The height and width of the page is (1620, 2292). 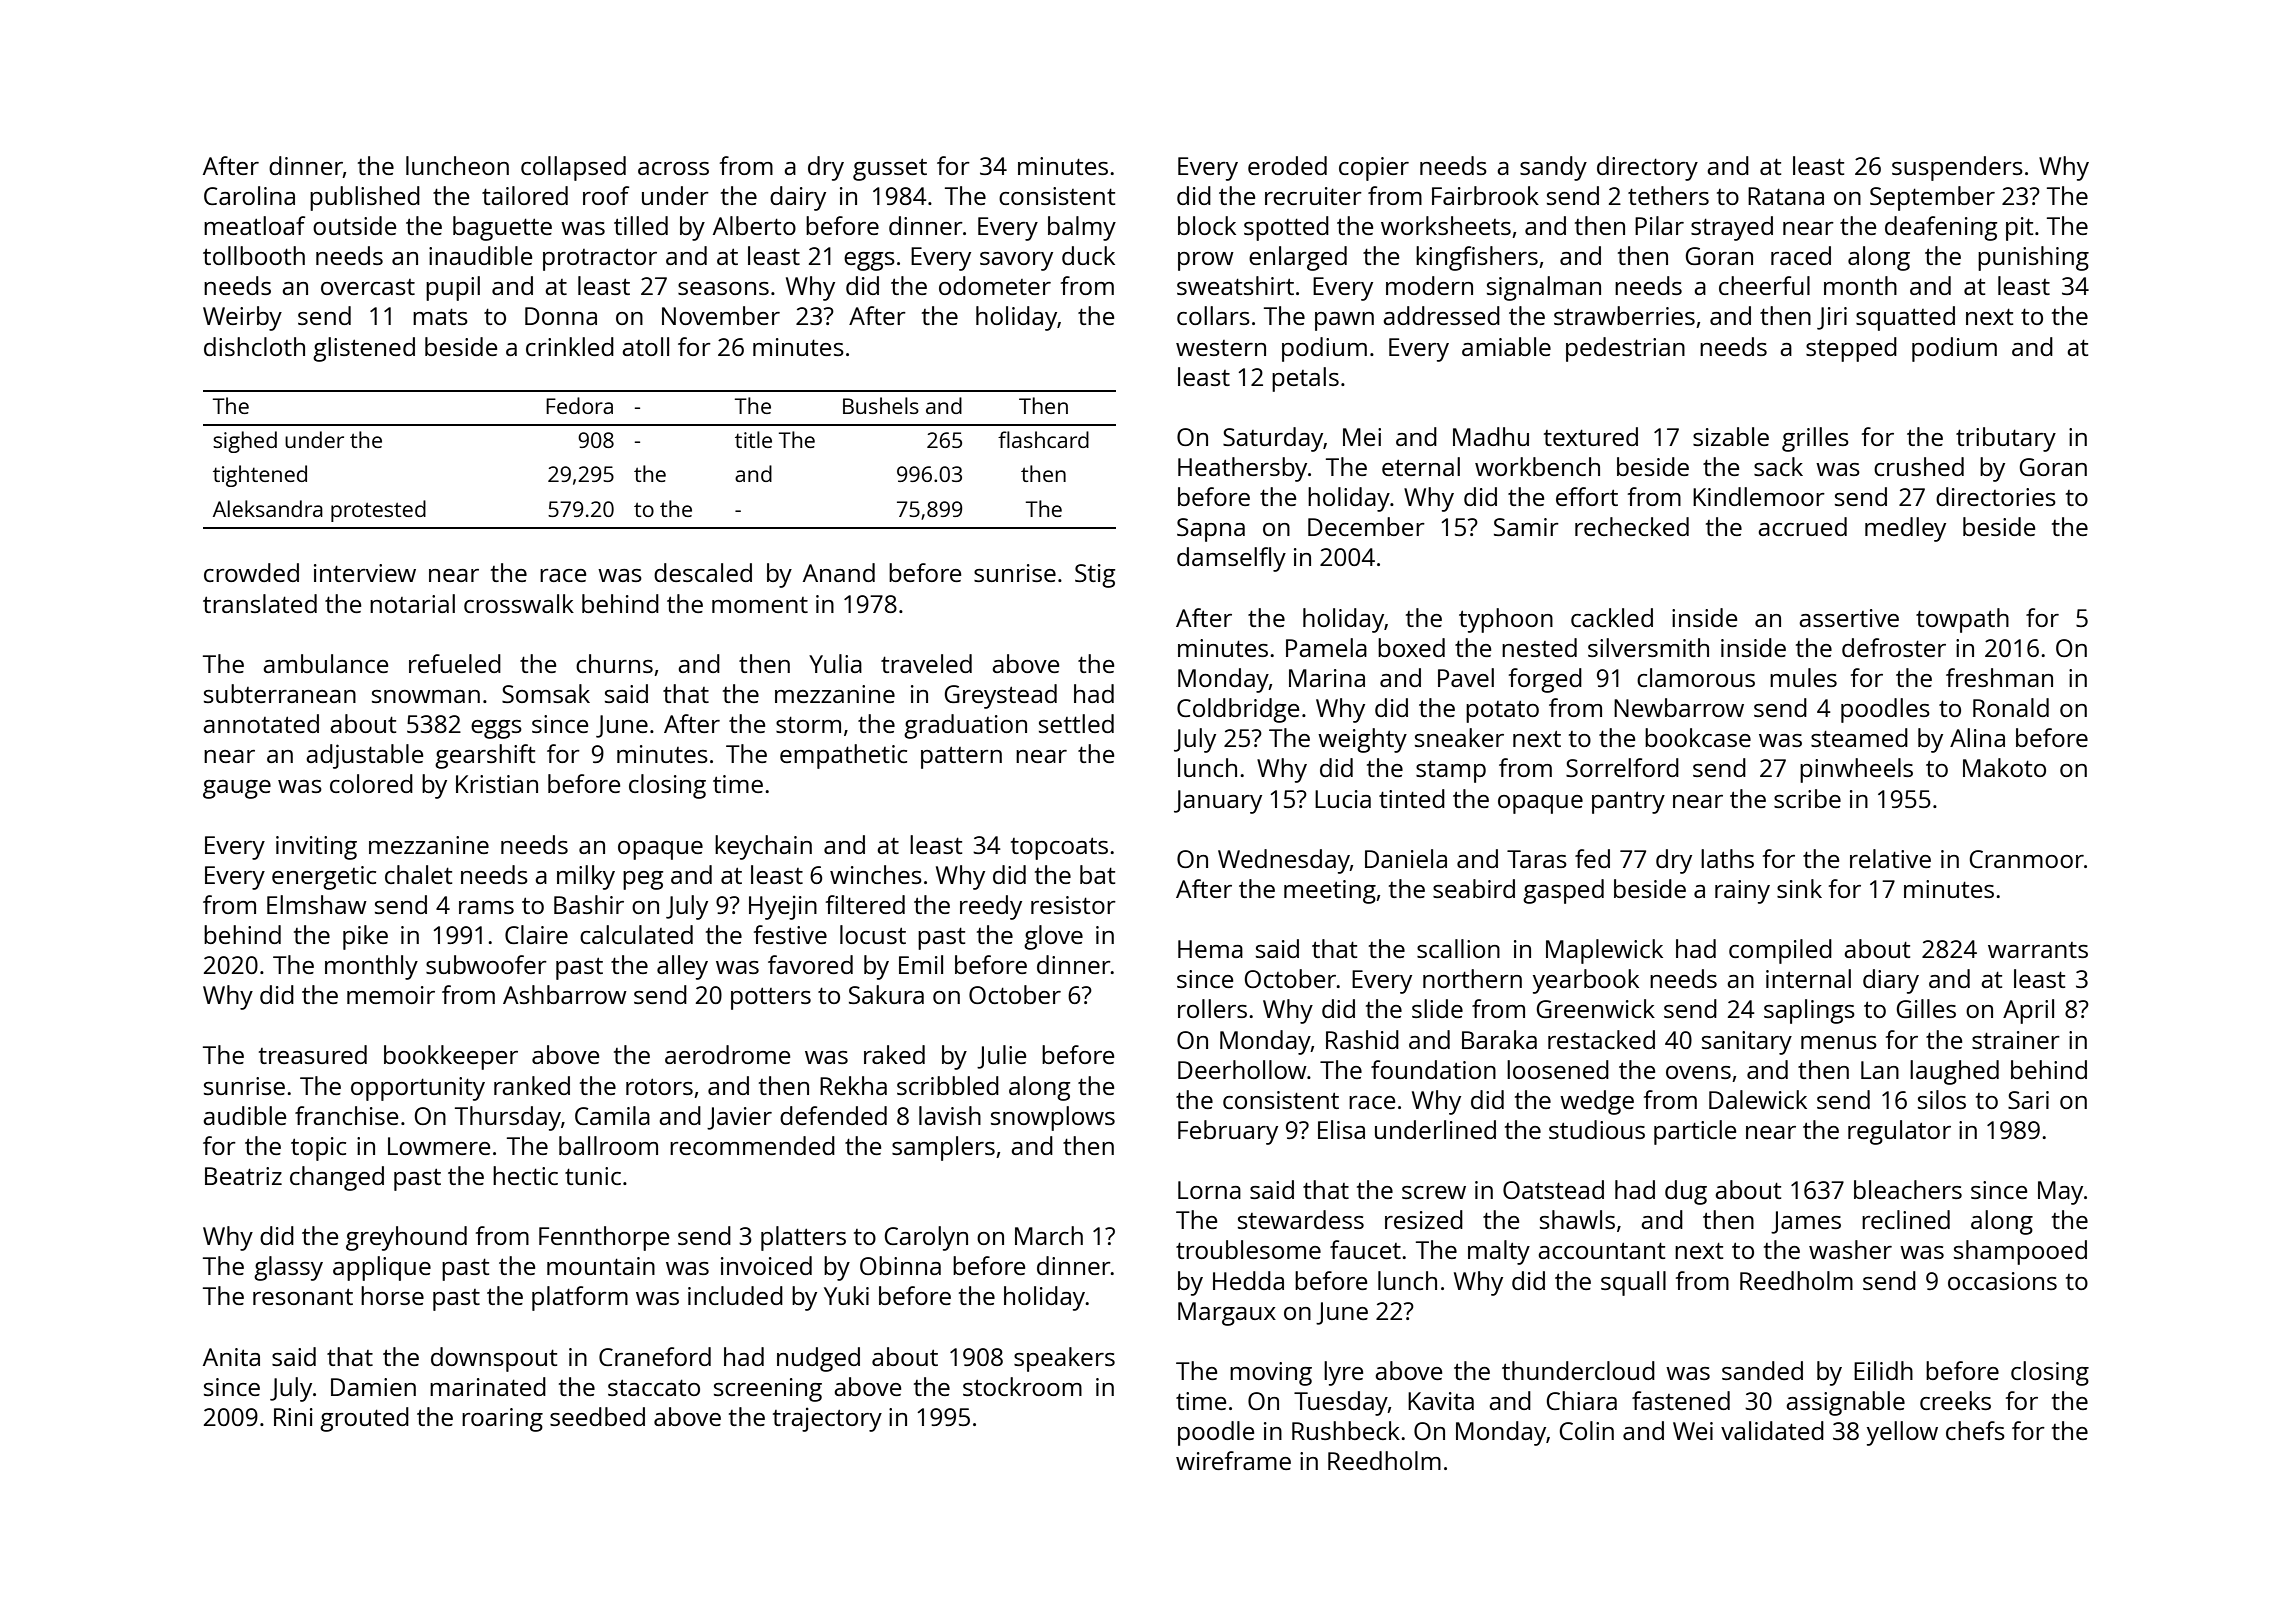 What do you see at coordinates (1287, 165) in the page?
I see `eroded` at bounding box center [1287, 165].
